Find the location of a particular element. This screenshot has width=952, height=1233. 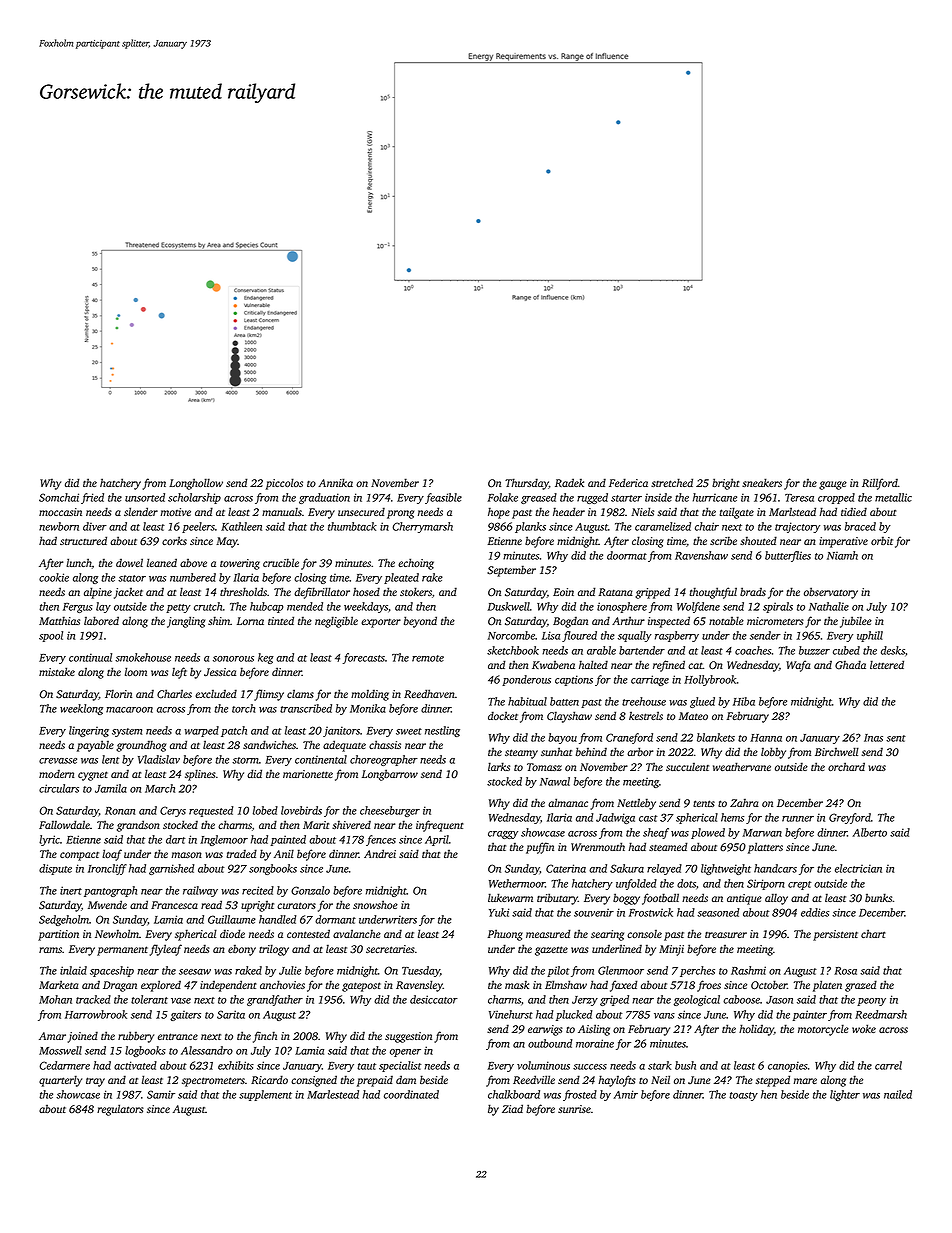

treasurer is located at coordinates (726, 935).
